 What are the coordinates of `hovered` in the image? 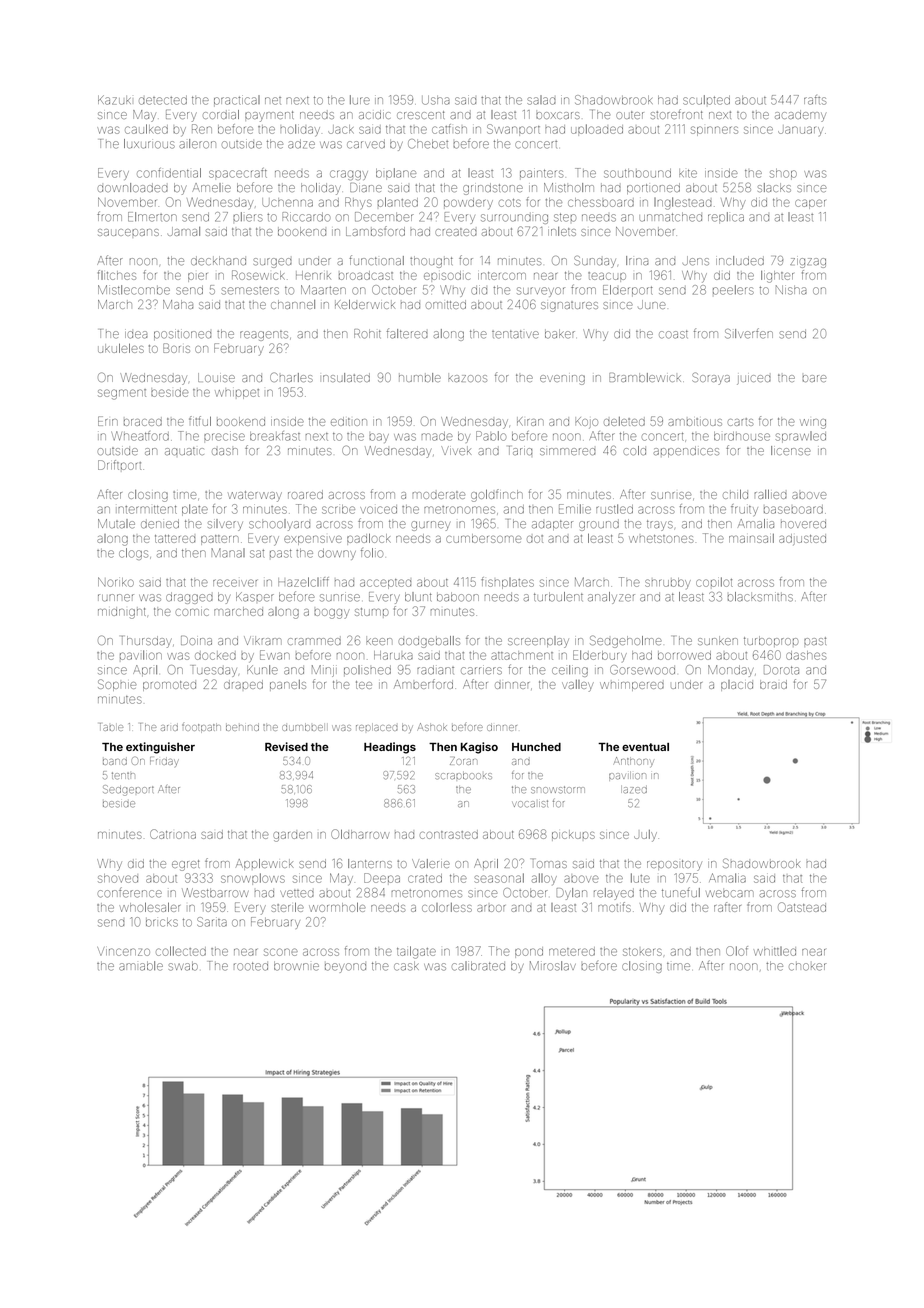 It's located at (803, 525).
